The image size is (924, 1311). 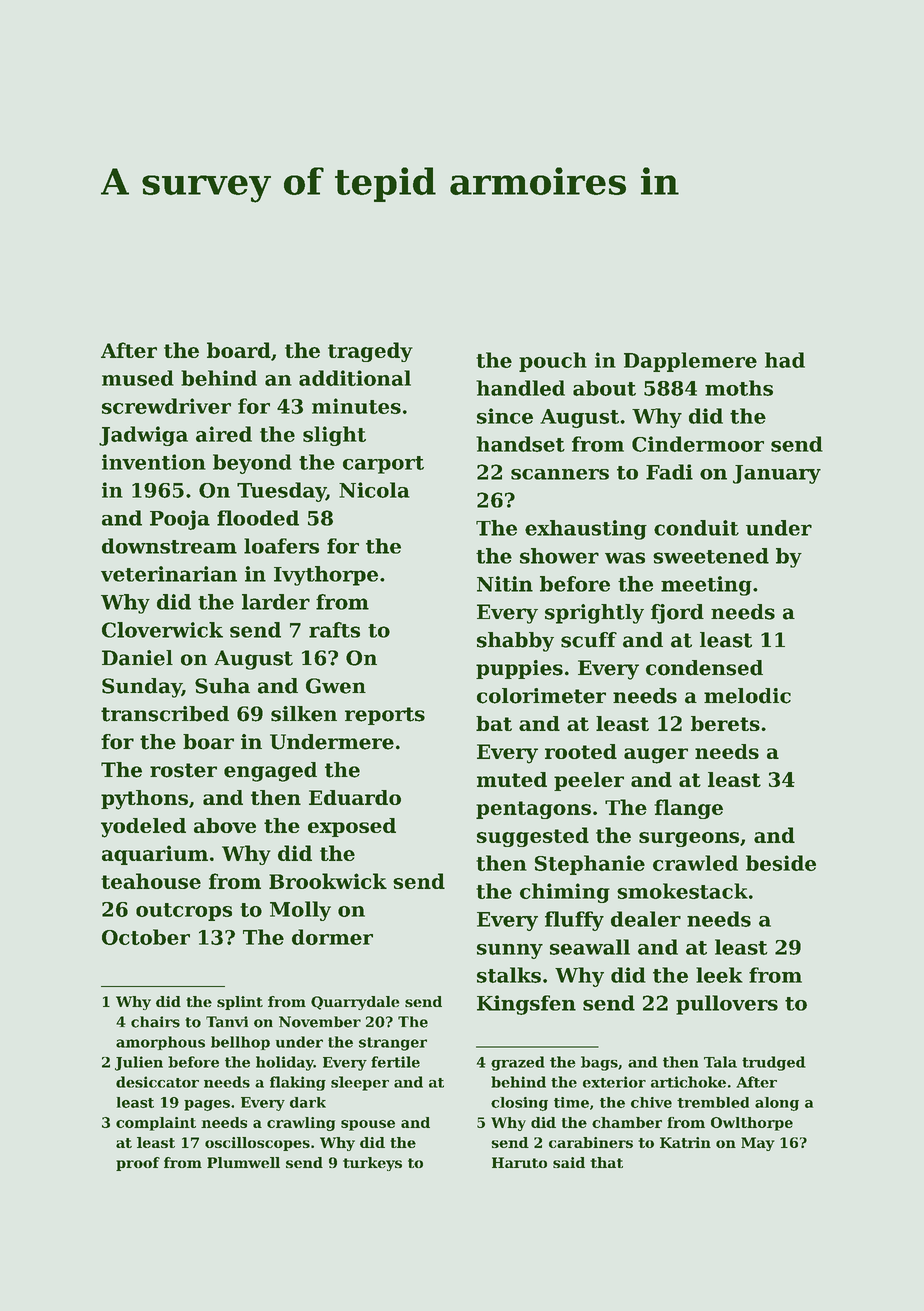 What do you see at coordinates (243, 1162) in the screenshot?
I see `Plumwell` at bounding box center [243, 1162].
